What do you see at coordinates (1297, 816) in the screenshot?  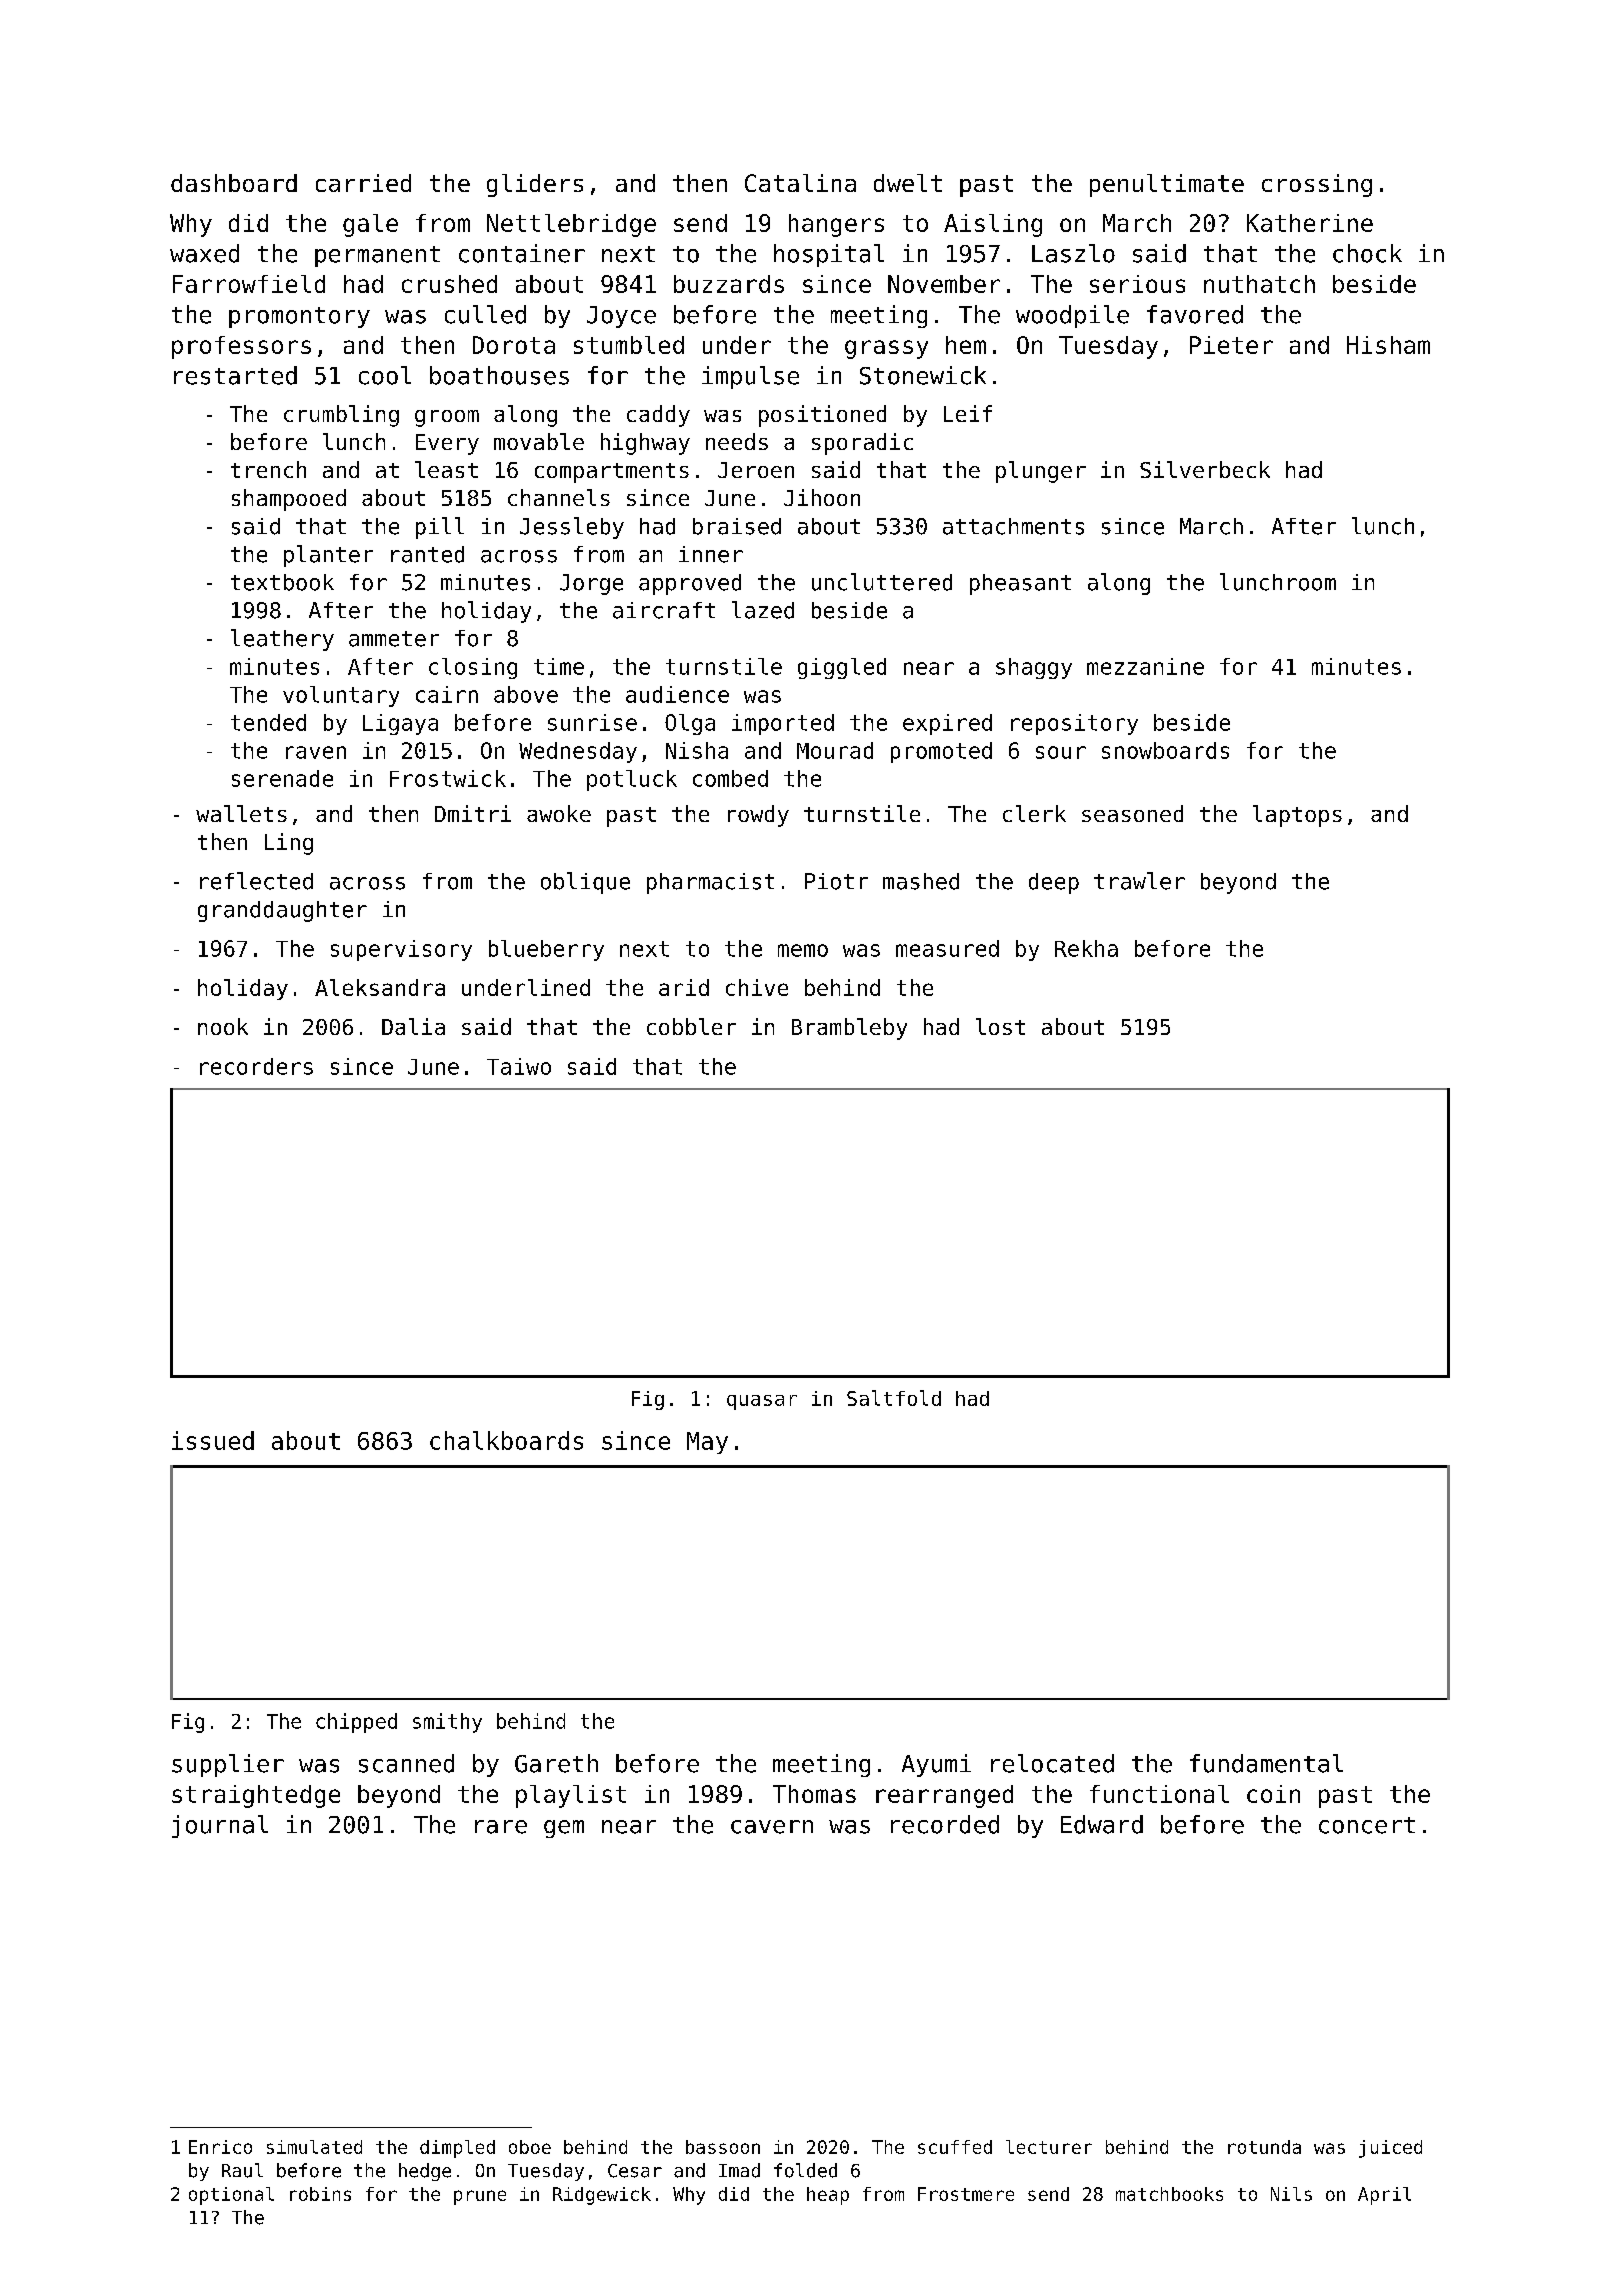 I see `laptops` at bounding box center [1297, 816].
